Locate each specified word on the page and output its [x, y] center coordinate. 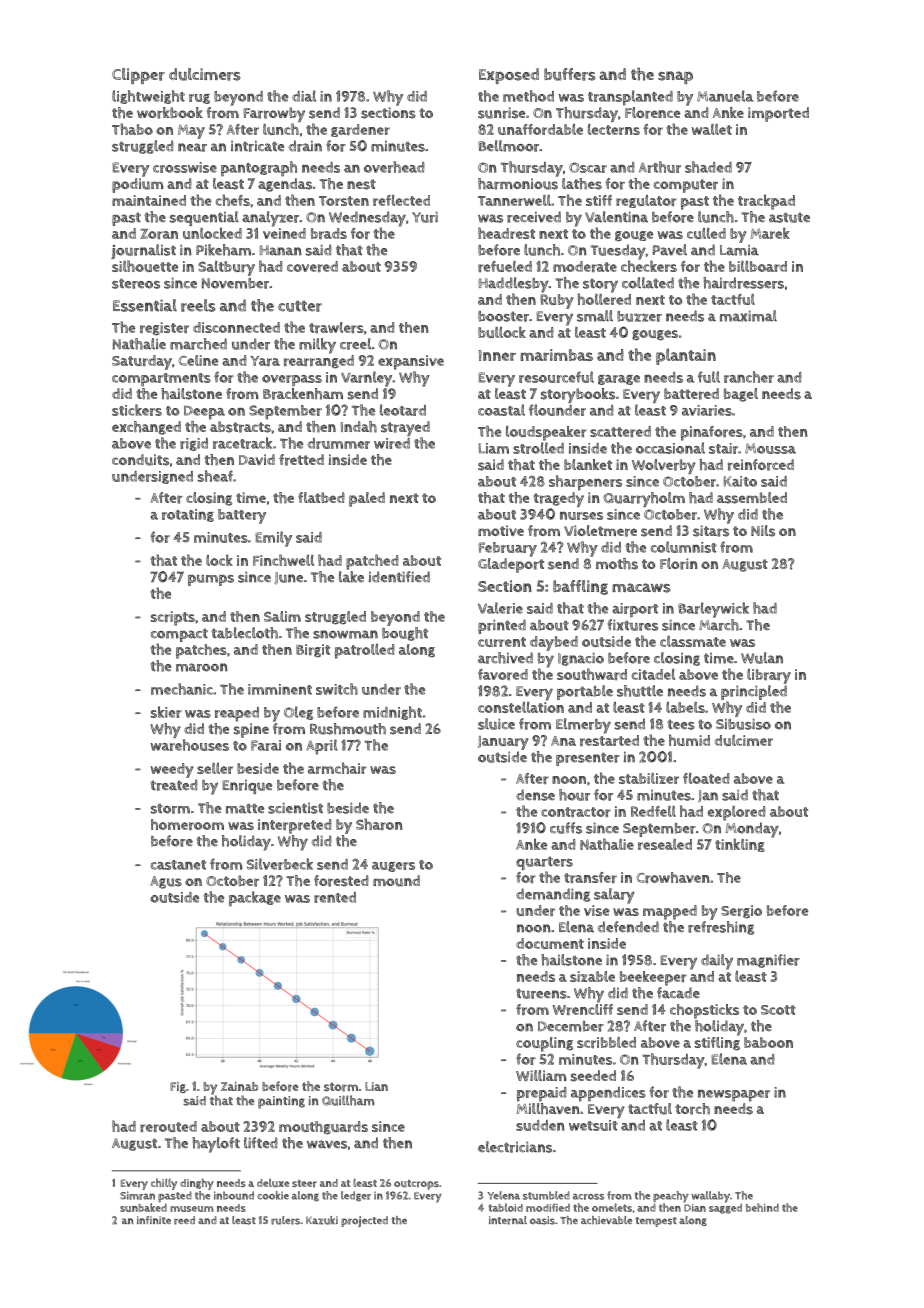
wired [392, 443]
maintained [149, 200]
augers [393, 867]
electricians [515, 1147]
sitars [711, 531]
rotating [188, 515]
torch [692, 1109]
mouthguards [323, 1128]
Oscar [588, 167]
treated [174, 785]
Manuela [725, 96]
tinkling [740, 845]
